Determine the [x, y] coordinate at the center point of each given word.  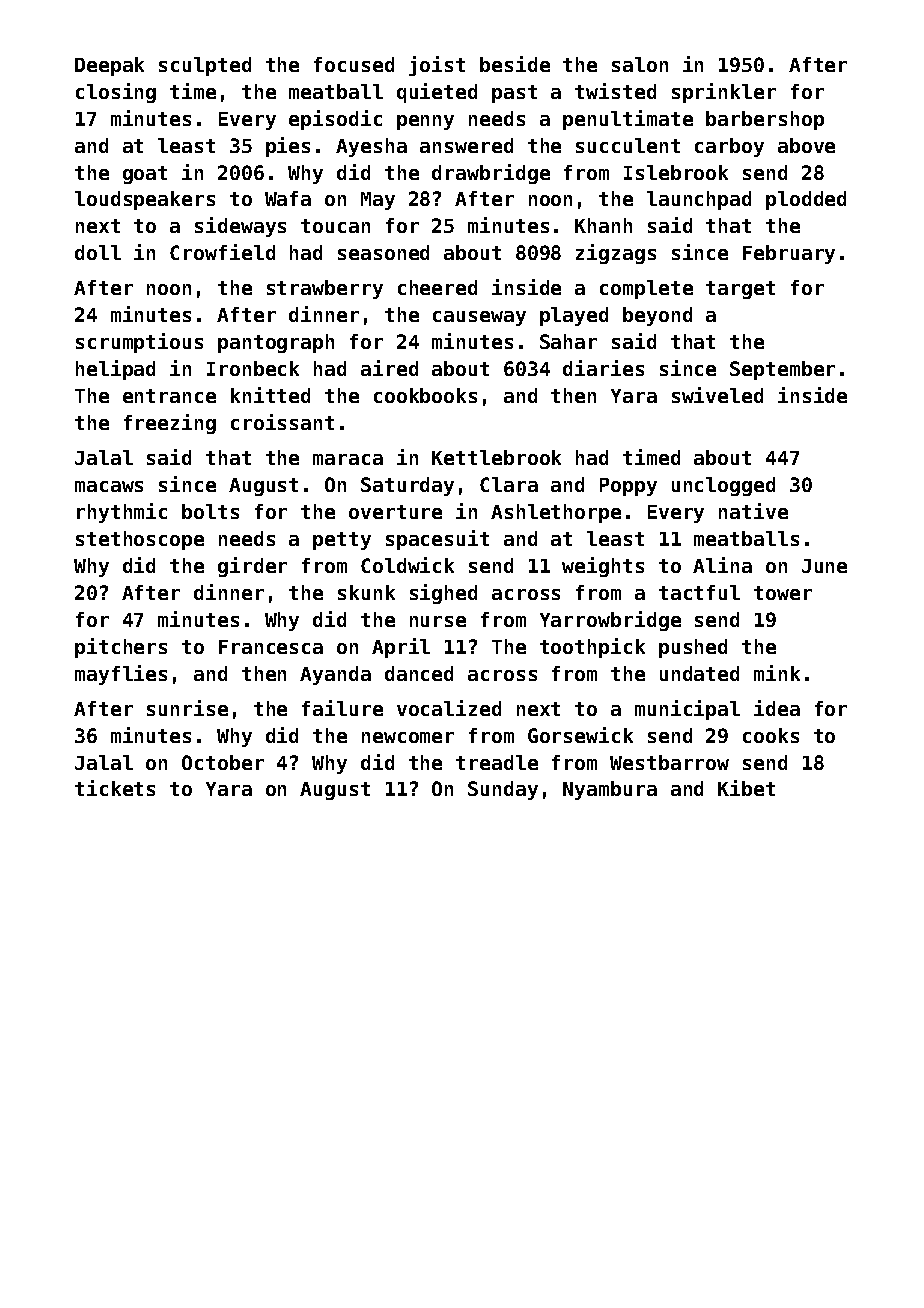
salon [640, 64]
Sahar [568, 341]
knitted [270, 395]
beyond [657, 316]
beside [515, 64]
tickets [115, 788]
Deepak [109, 66]
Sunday [503, 790]
